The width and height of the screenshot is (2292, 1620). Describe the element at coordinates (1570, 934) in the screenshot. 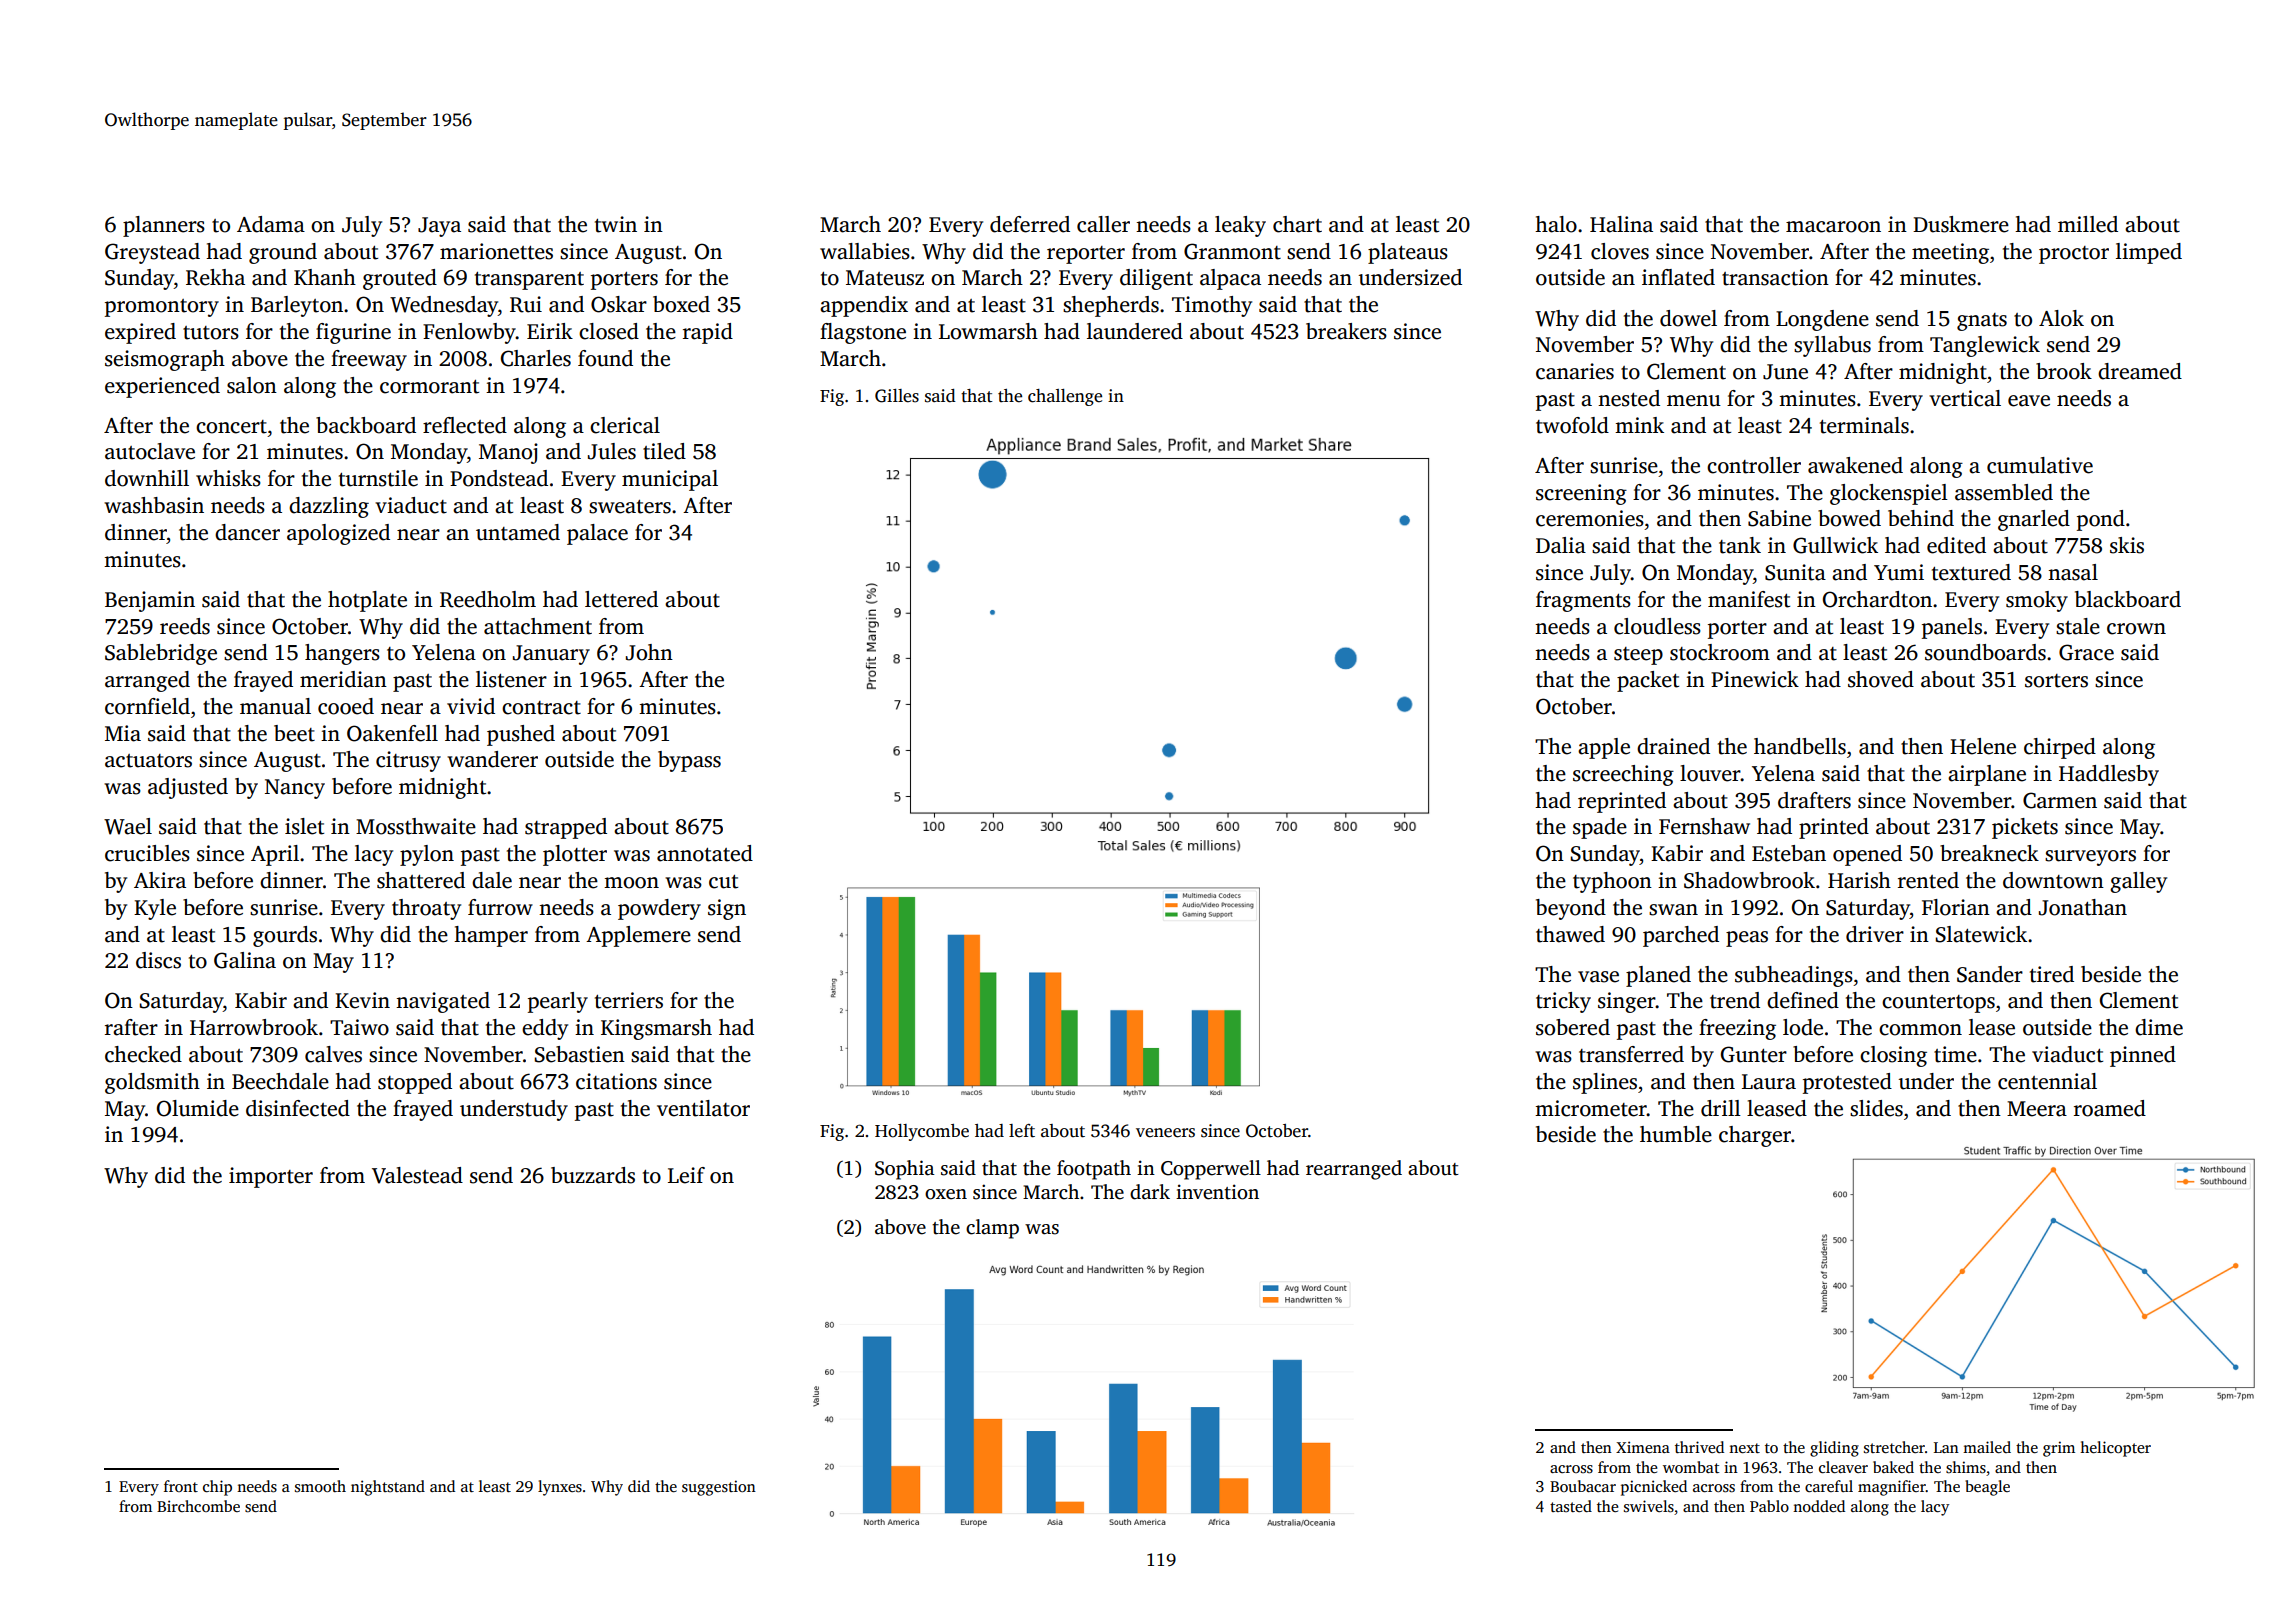

I see `thawed` at that location.
